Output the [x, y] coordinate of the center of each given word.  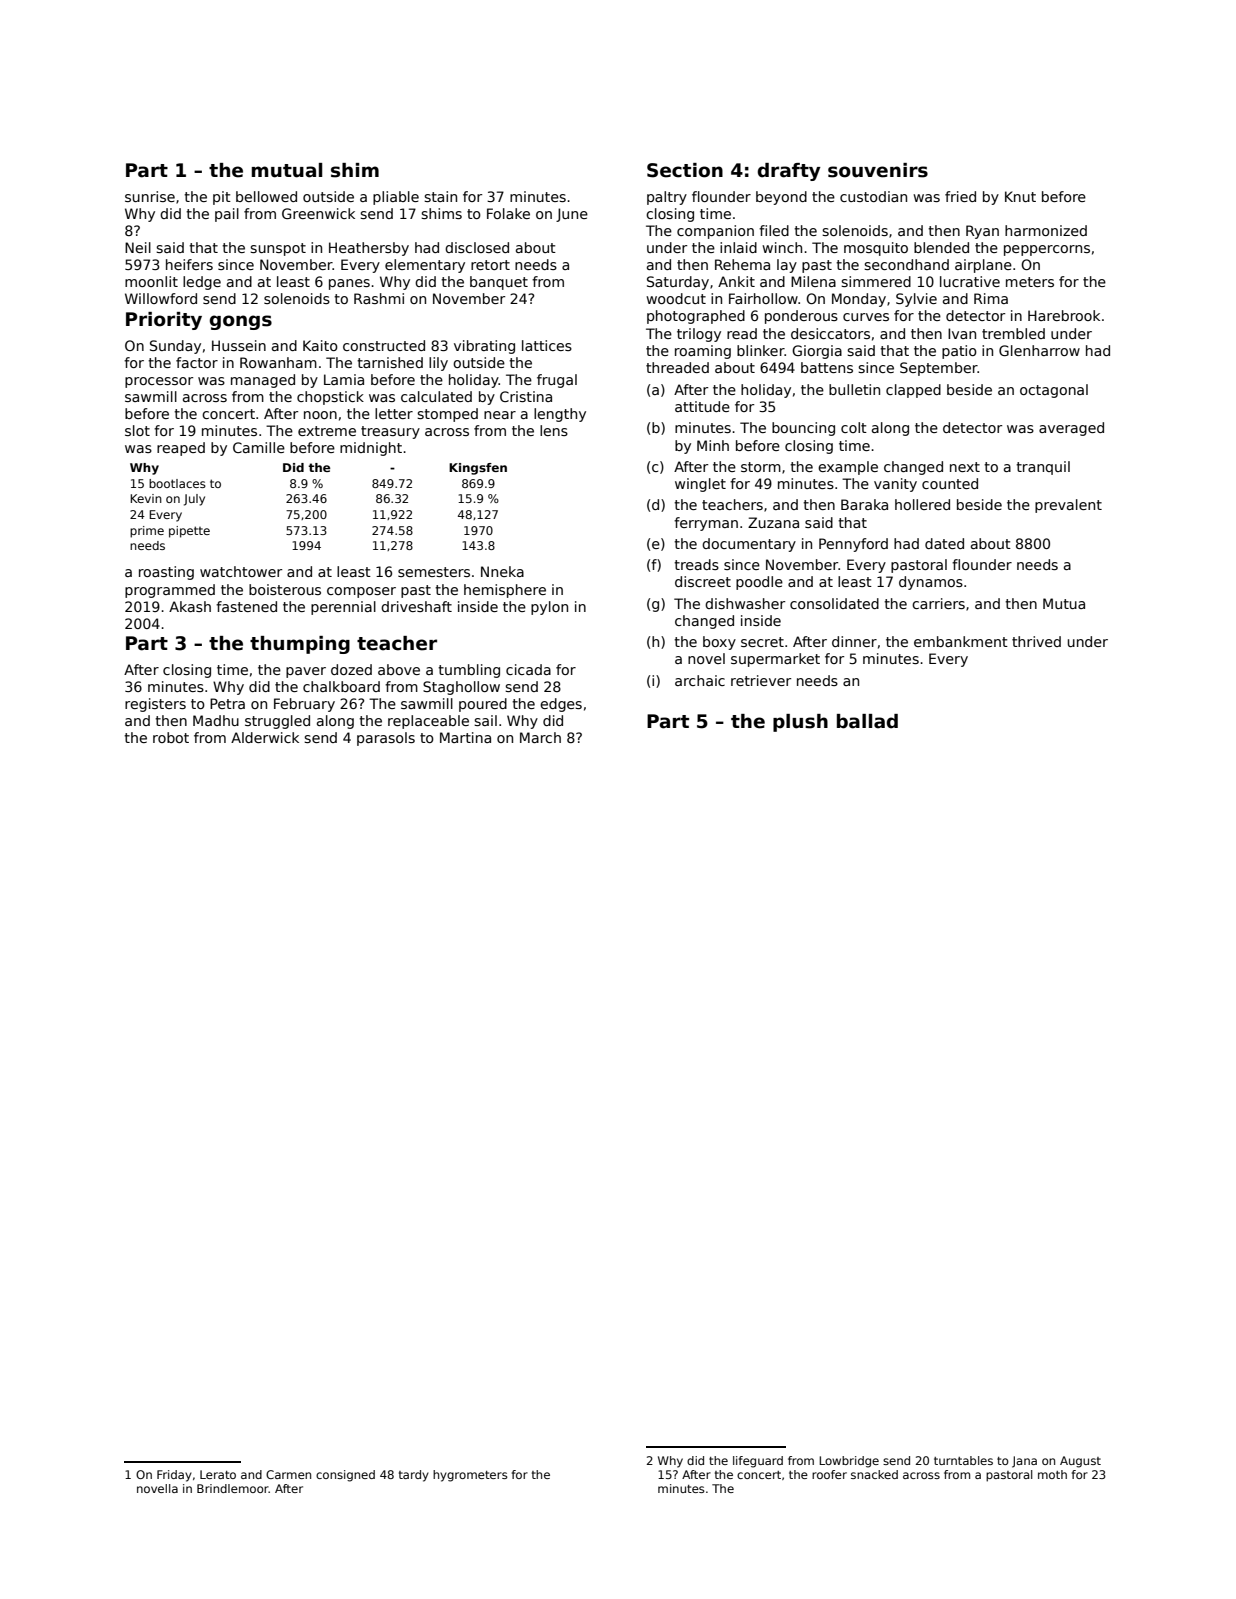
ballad [867, 721]
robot [171, 737]
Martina [465, 737]
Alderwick [265, 737]
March [540, 737]
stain [440, 196]
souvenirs [878, 170]
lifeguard [758, 1462]
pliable [396, 198]
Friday [174, 1476]
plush [800, 723]
